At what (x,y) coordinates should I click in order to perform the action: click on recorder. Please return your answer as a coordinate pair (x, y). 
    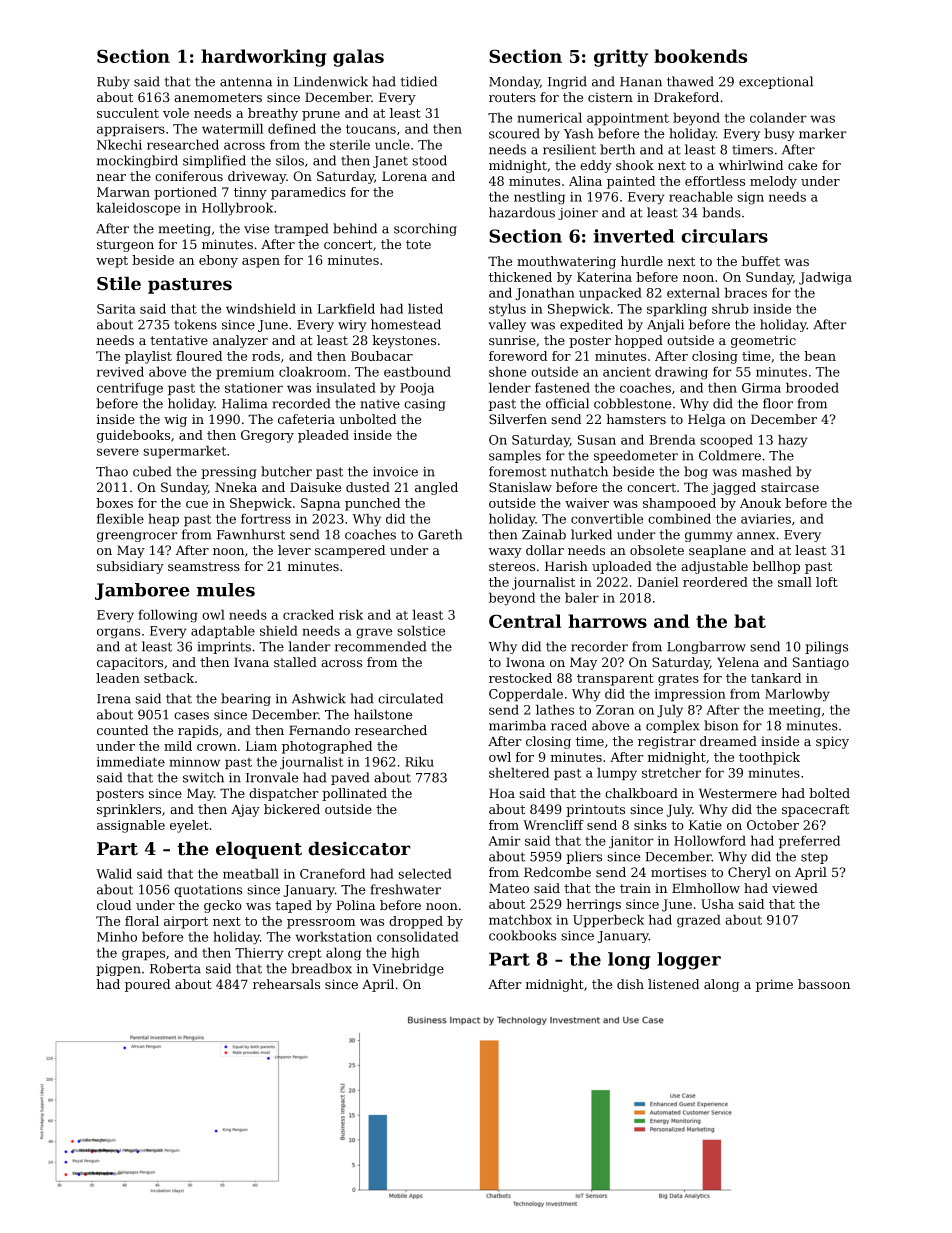
    Looking at the image, I should click on (599, 646).
